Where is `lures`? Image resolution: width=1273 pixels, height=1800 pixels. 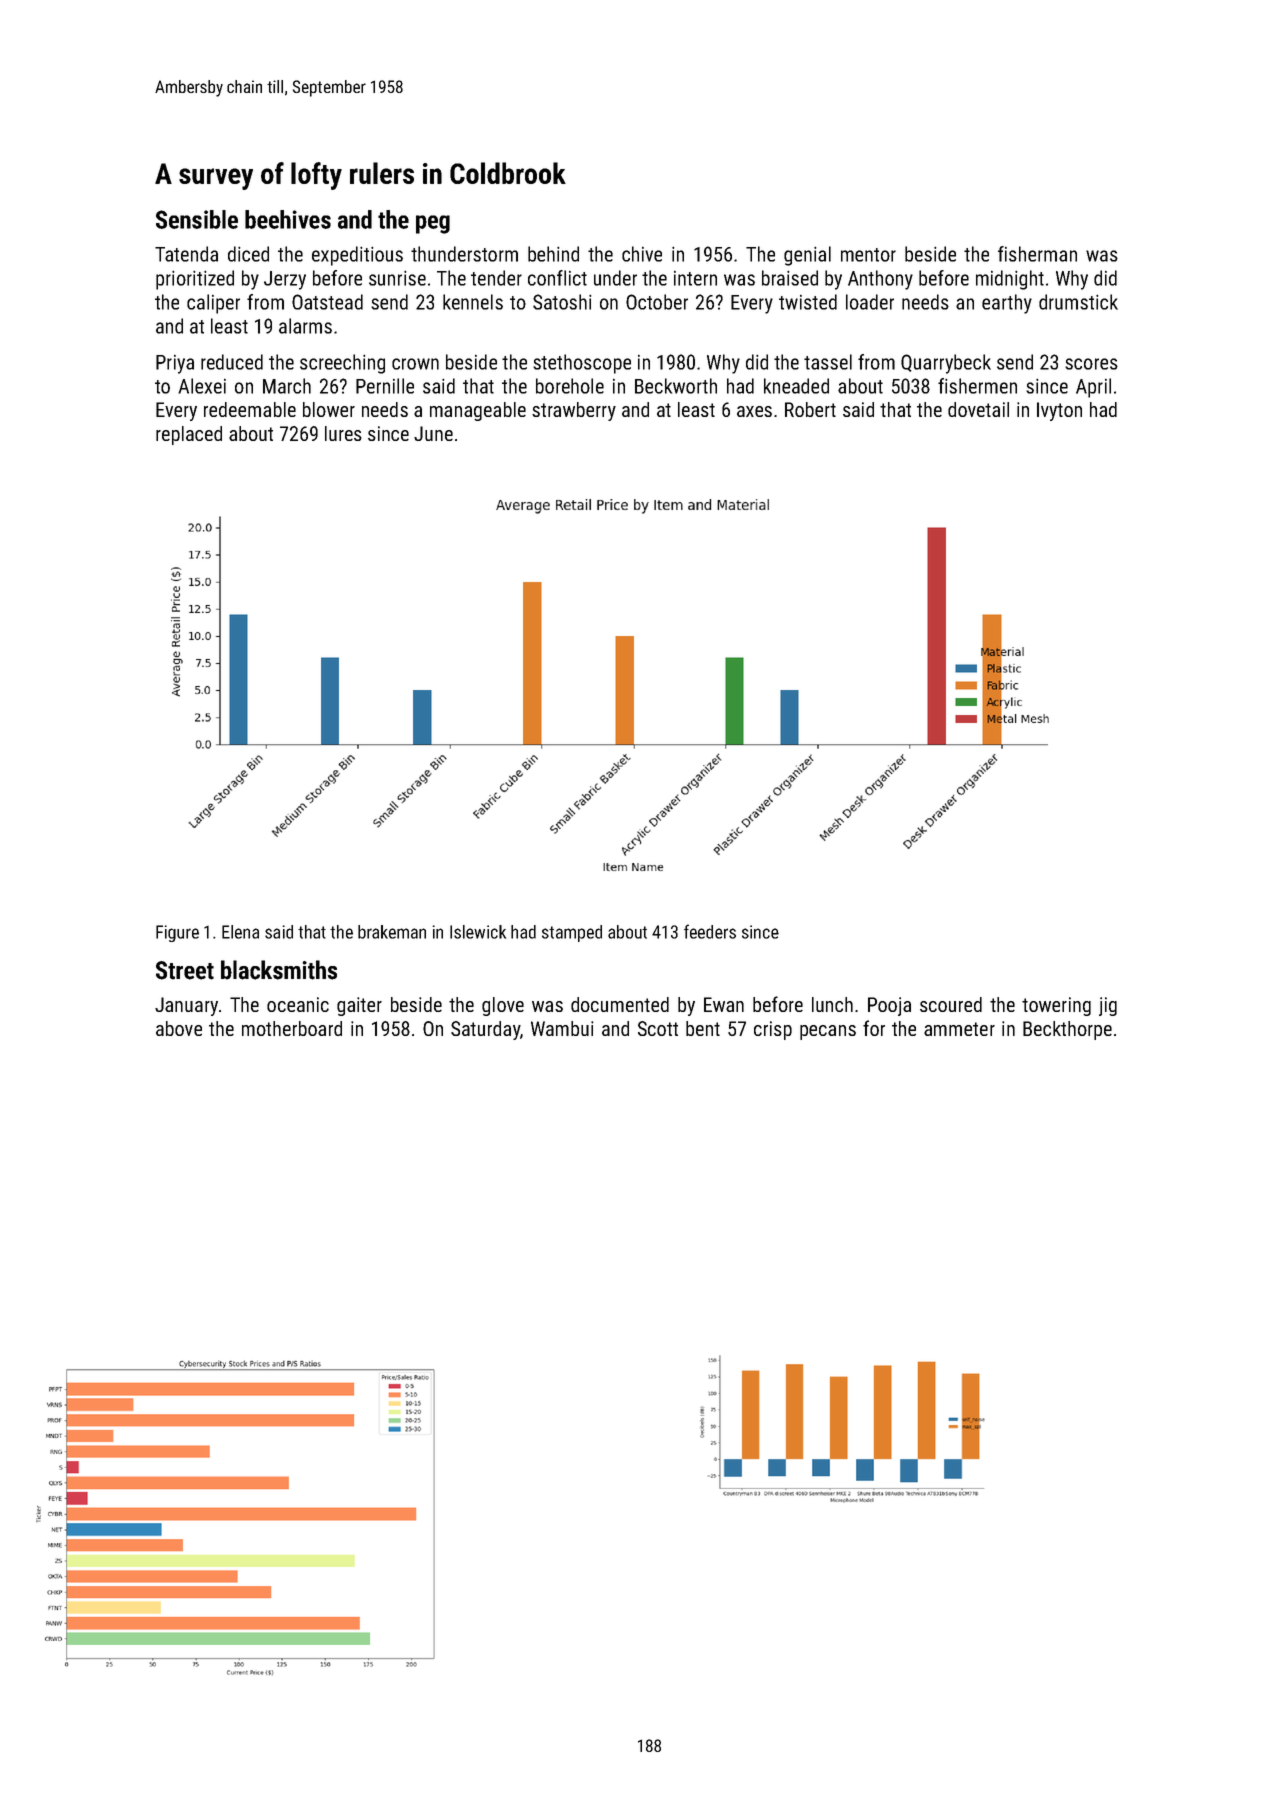
lures is located at coordinates (343, 433).
